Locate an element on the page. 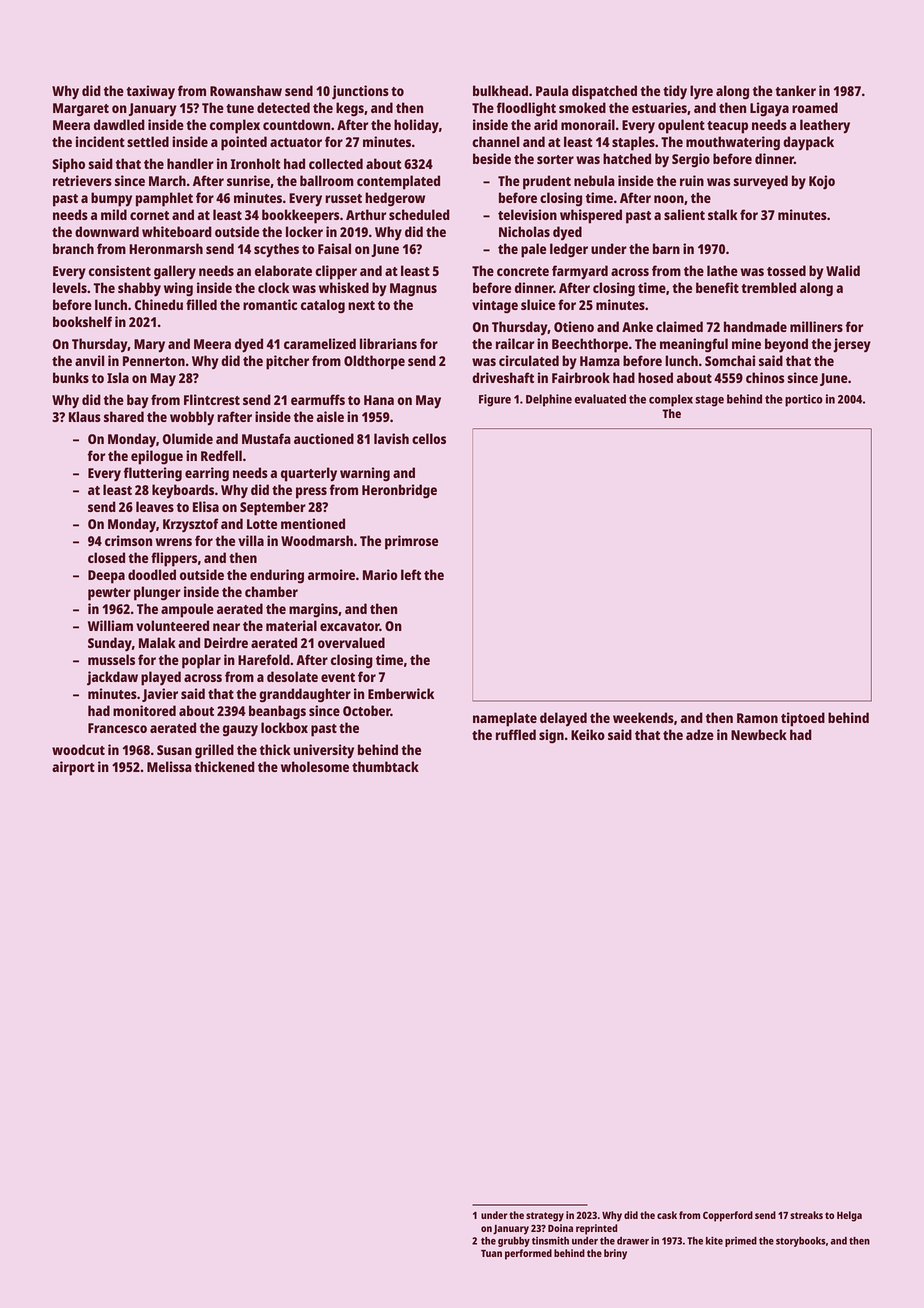 The height and width of the image is (1308, 924). surveyed is located at coordinates (760, 182).
